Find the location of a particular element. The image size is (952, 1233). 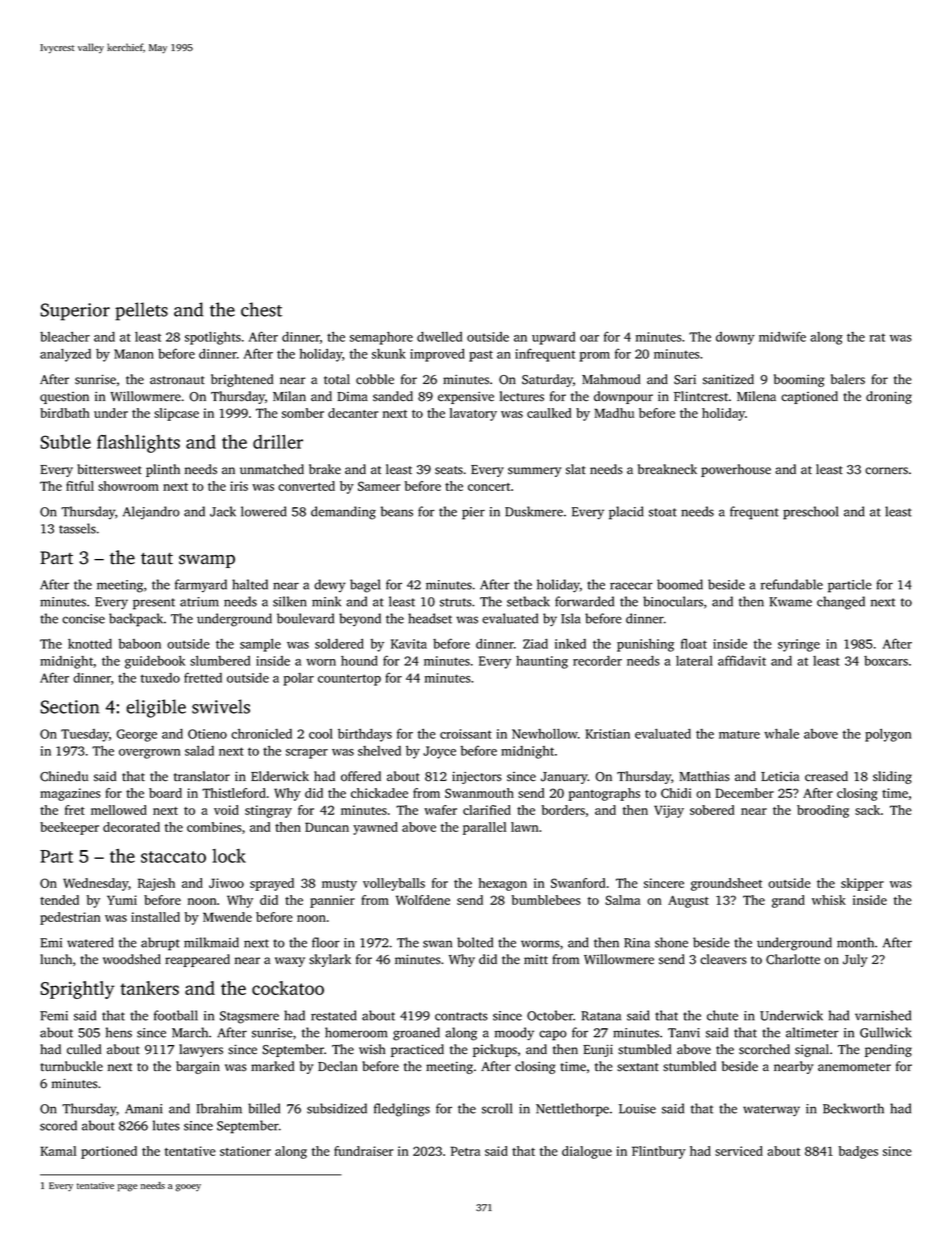

downy is located at coordinates (735, 338).
